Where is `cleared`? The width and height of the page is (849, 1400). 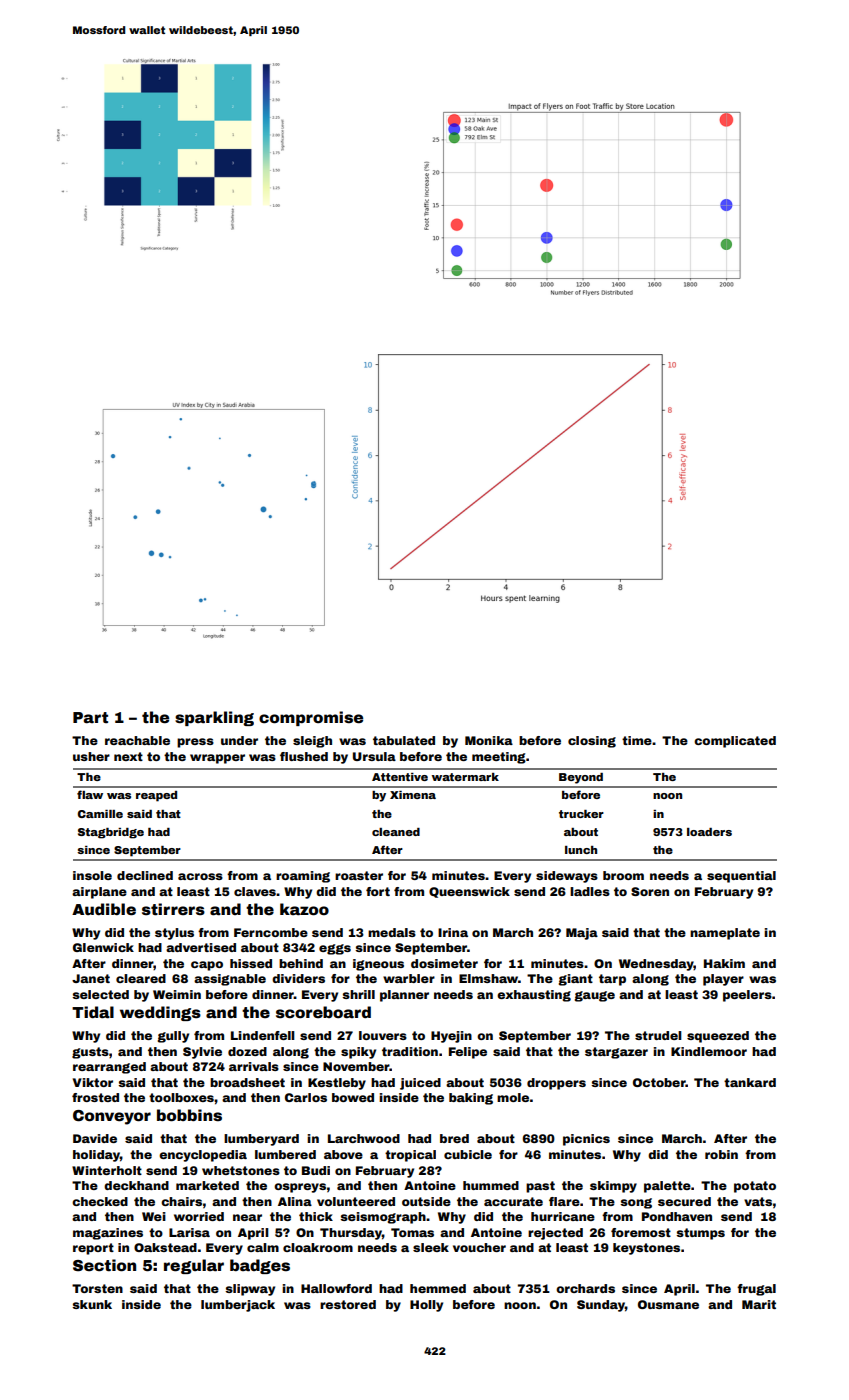
cleared is located at coordinates (141, 978).
